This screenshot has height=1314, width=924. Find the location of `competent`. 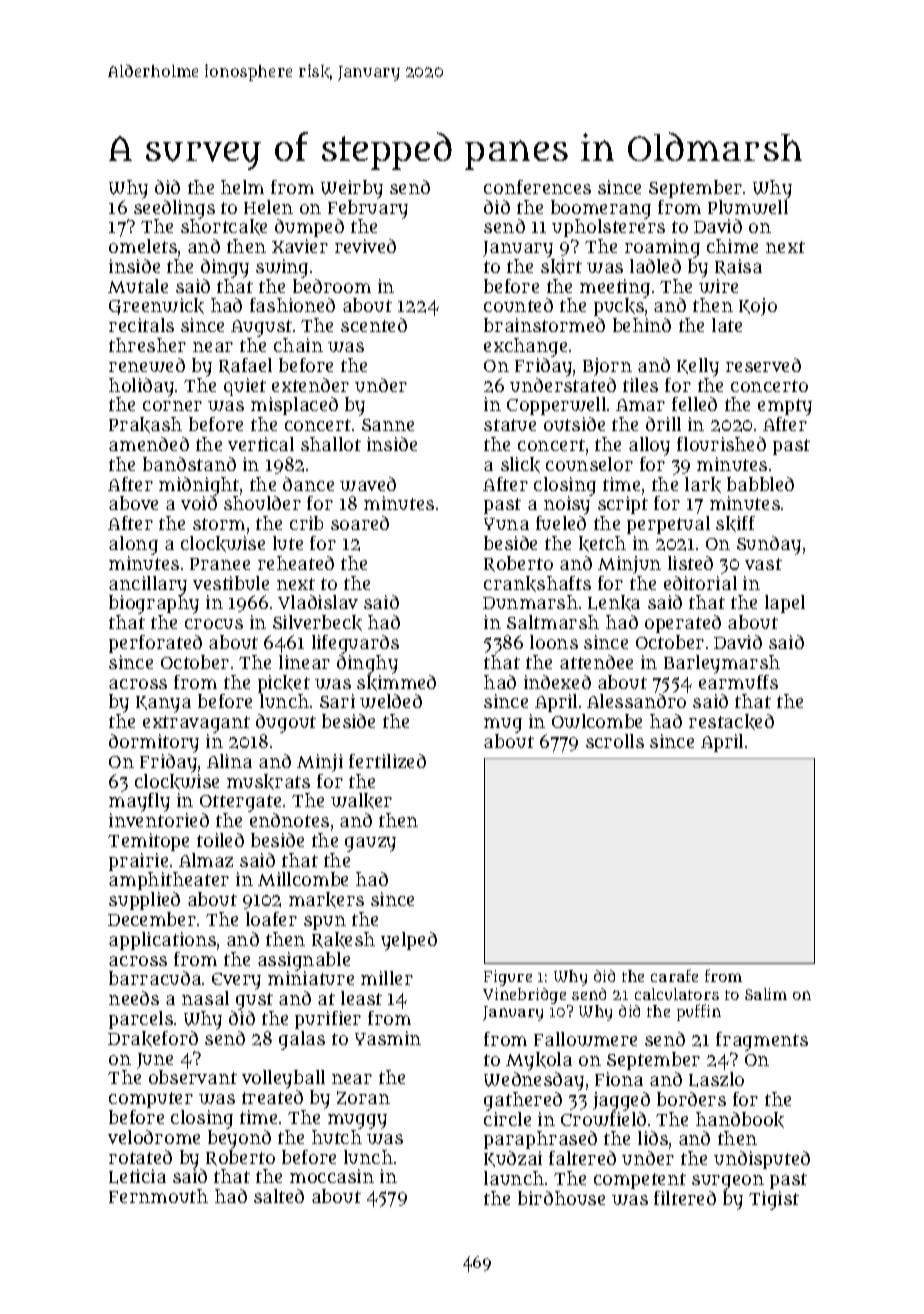

competent is located at coordinates (640, 1181).
